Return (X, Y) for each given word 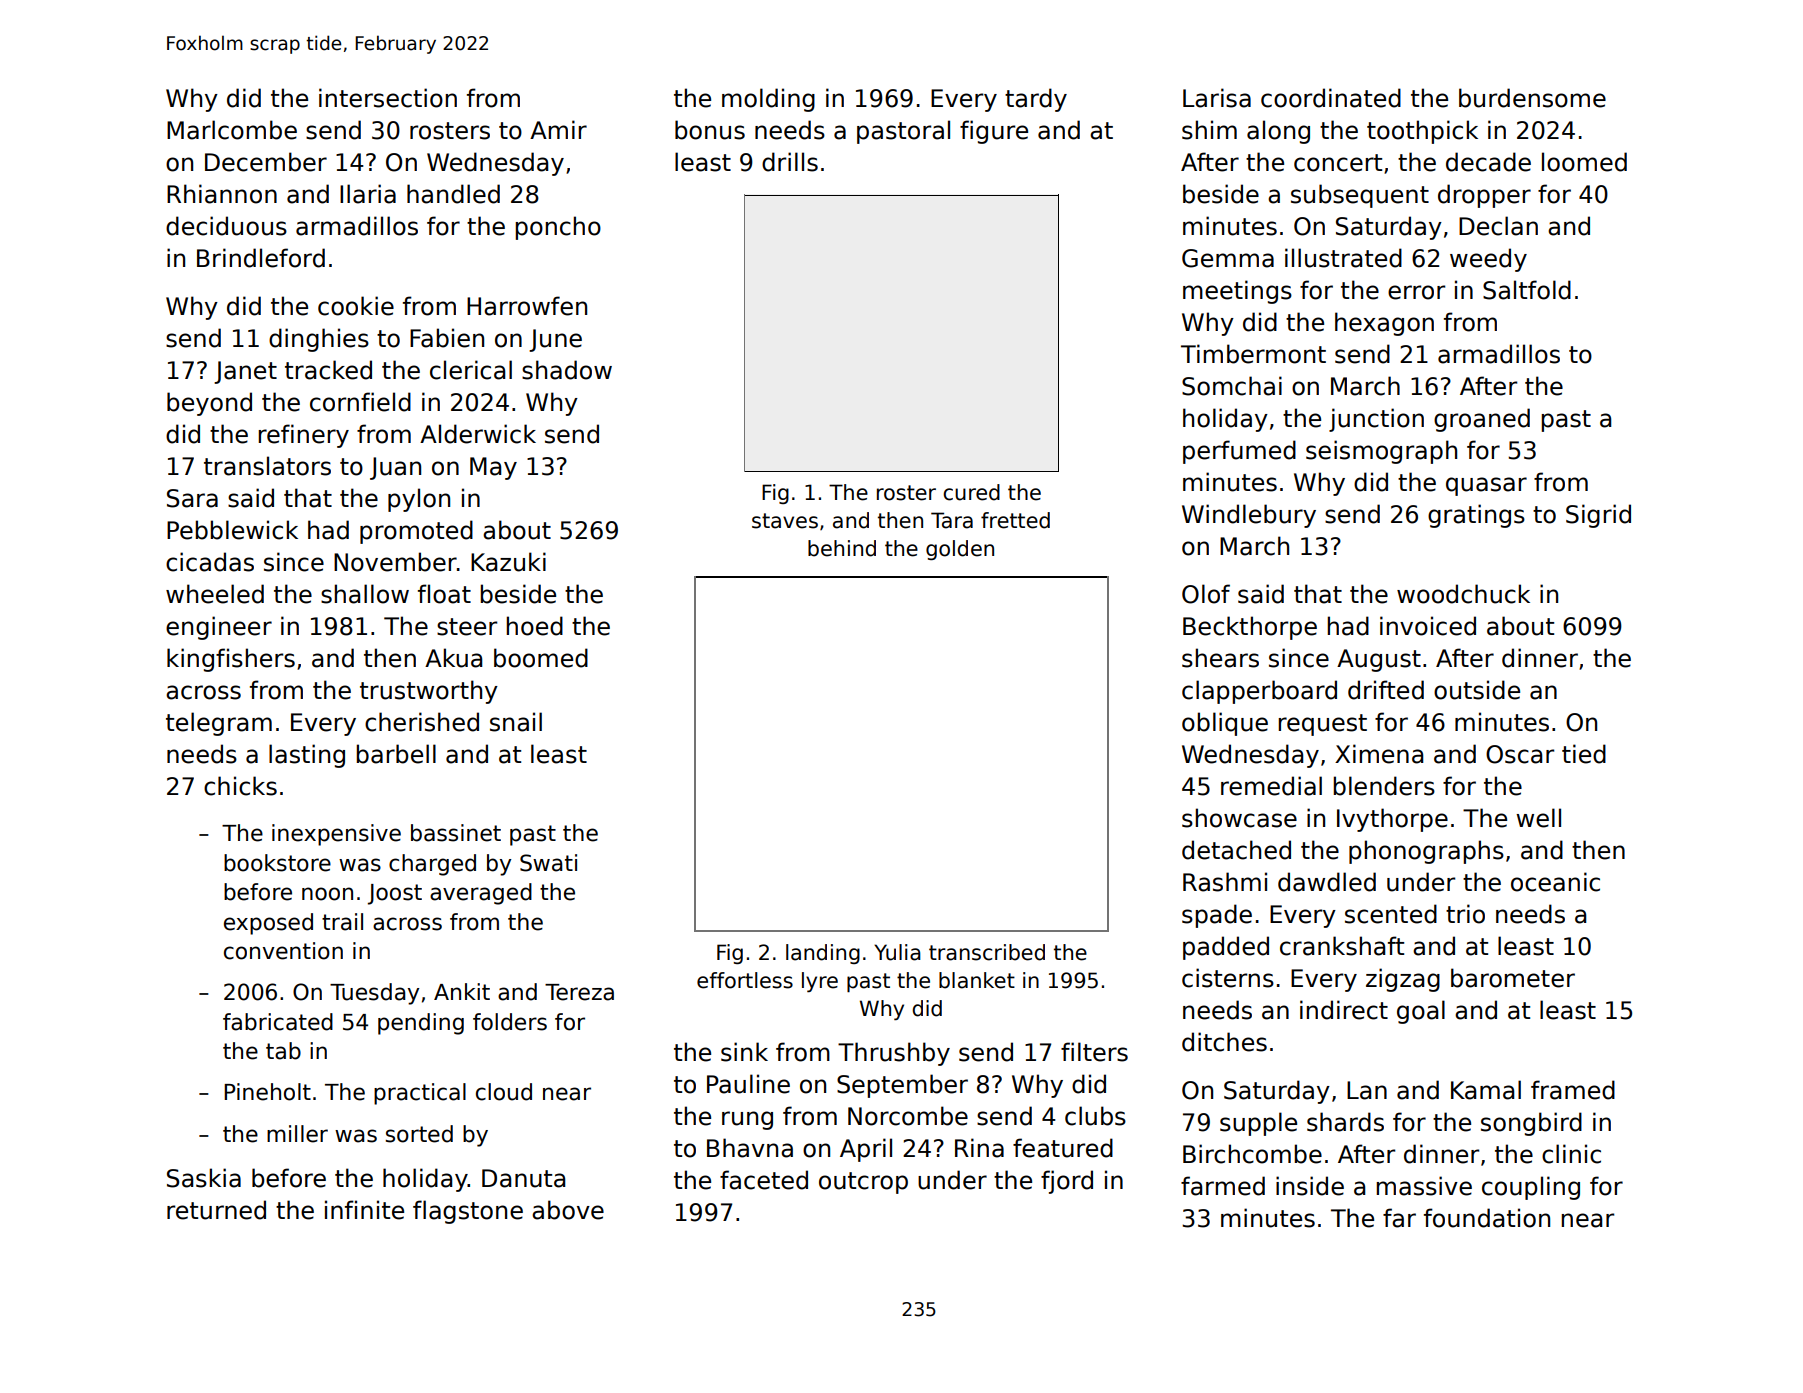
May (493, 468)
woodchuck (1463, 594)
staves (785, 521)
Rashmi (1225, 882)
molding (768, 100)
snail (516, 722)
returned (216, 1210)
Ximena (1379, 754)
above (568, 1210)
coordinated (1331, 98)
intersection (388, 98)
